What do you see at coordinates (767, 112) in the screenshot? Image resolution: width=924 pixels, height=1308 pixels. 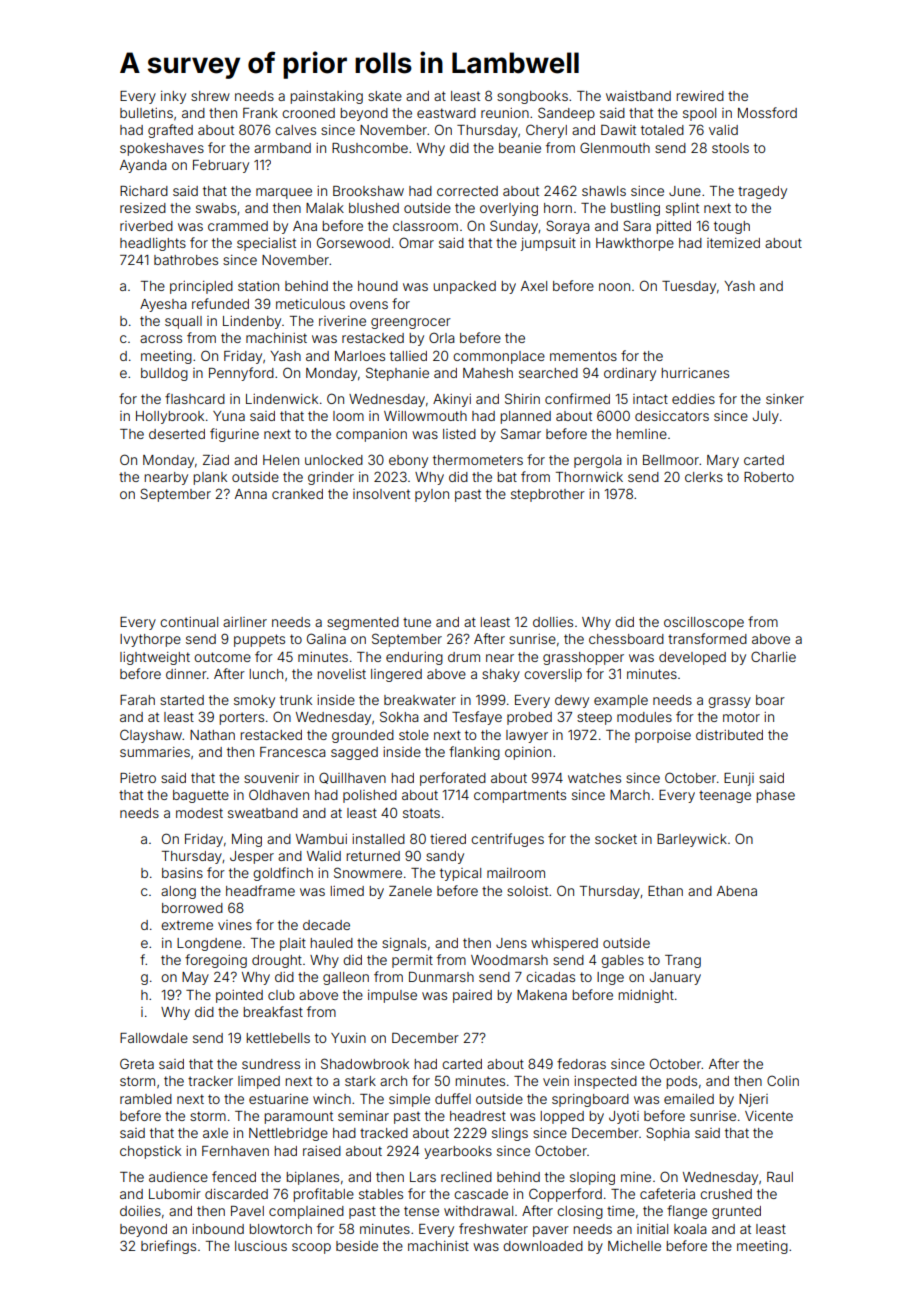 I see `Mossford` at bounding box center [767, 112].
